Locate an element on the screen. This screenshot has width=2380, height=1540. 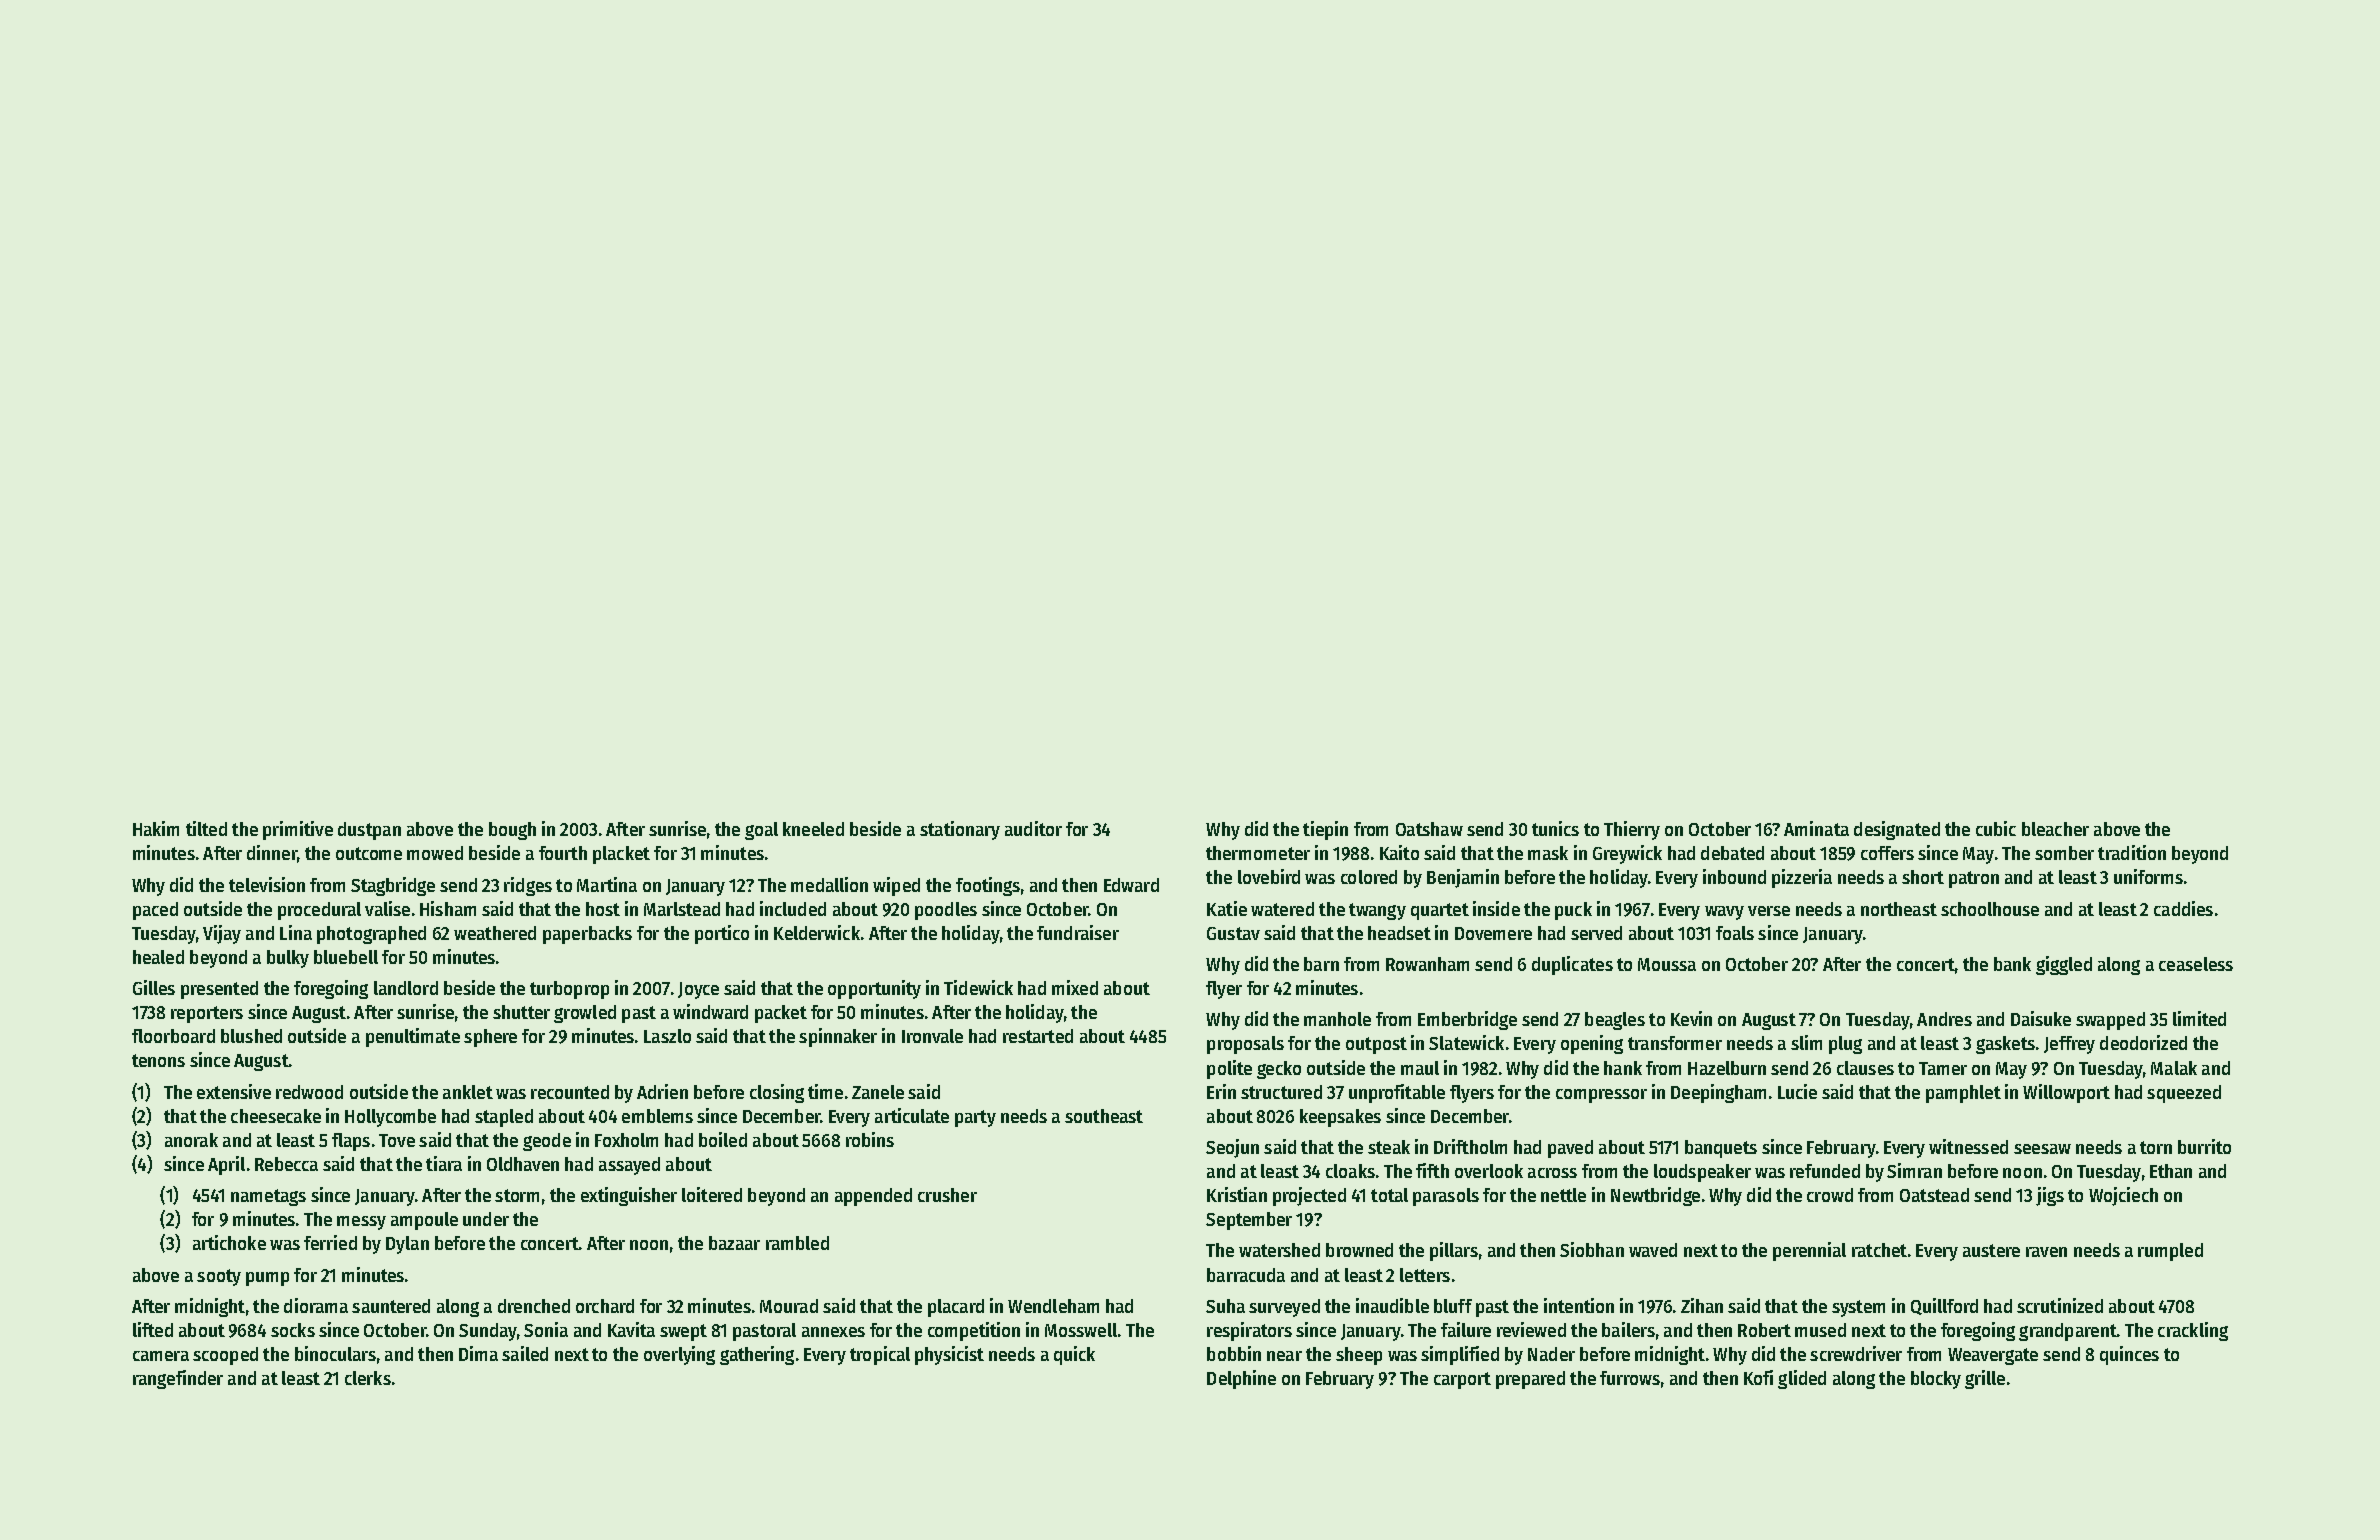
bleacher is located at coordinates (2055, 829).
